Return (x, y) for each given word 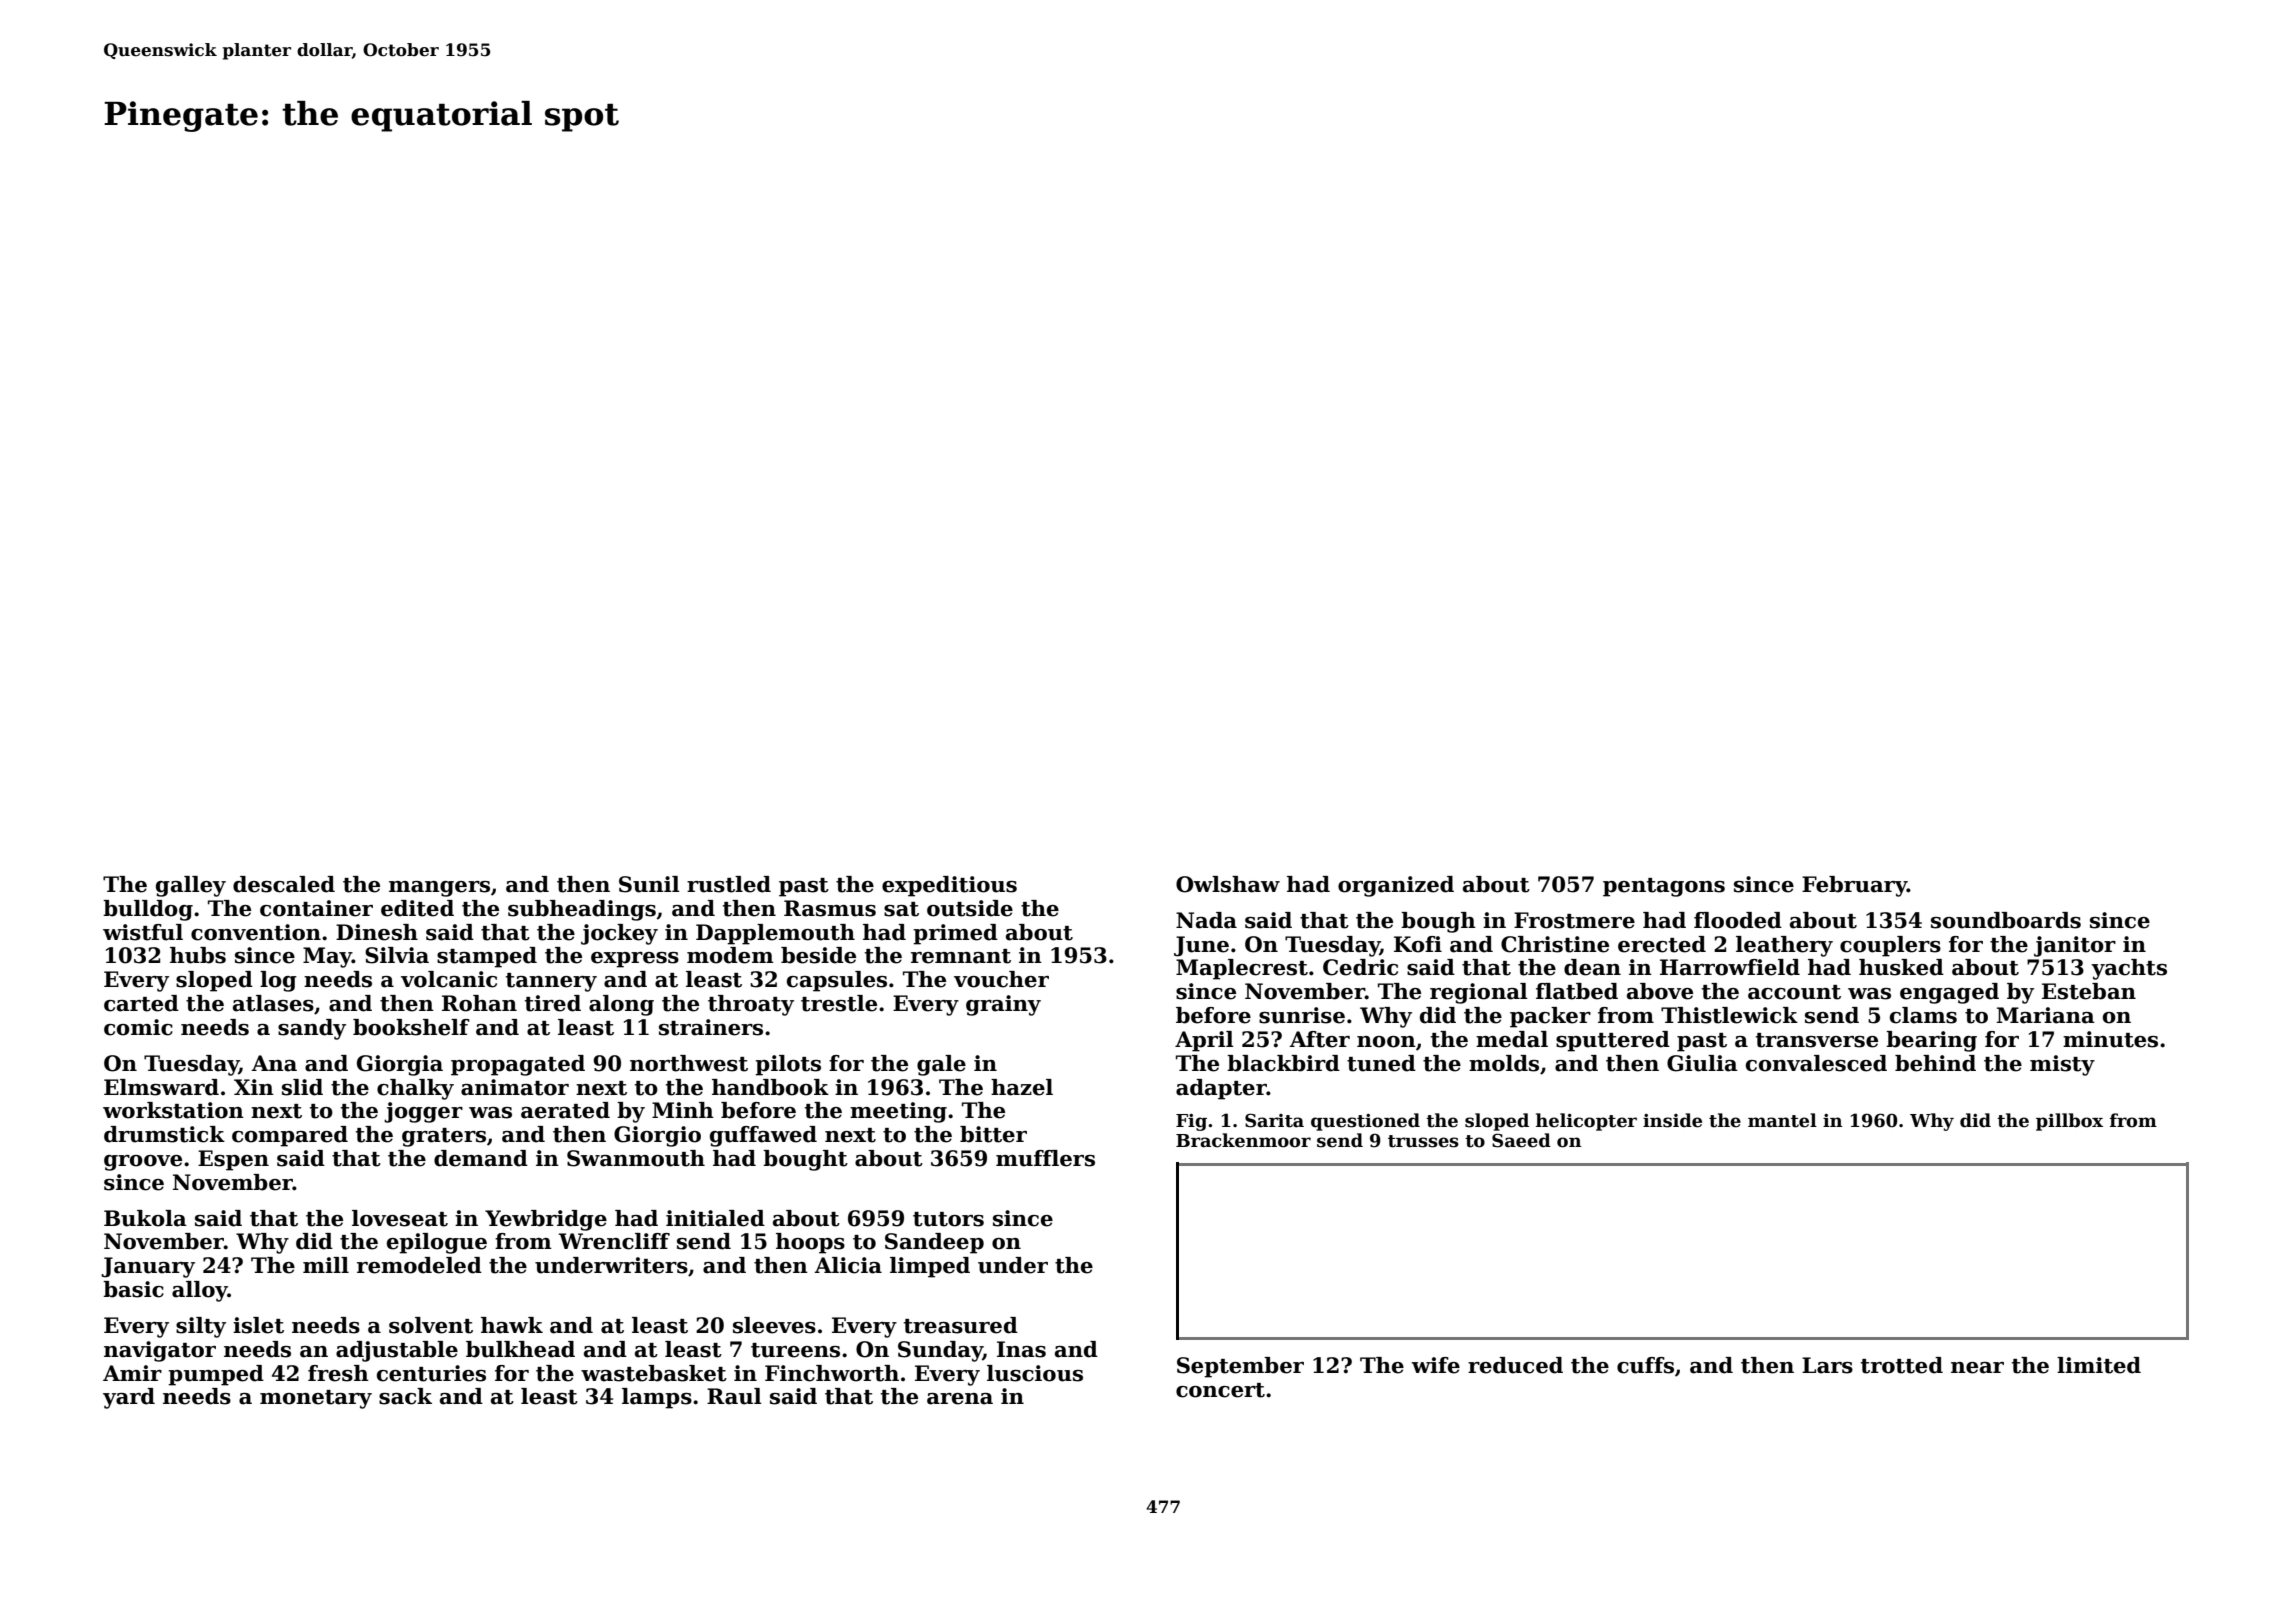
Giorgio (657, 1136)
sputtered (1613, 1041)
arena (960, 1399)
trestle (839, 1003)
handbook (770, 1087)
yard (129, 1398)
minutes (2110, 1039)
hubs (198, 955)
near (1977, 1368)
